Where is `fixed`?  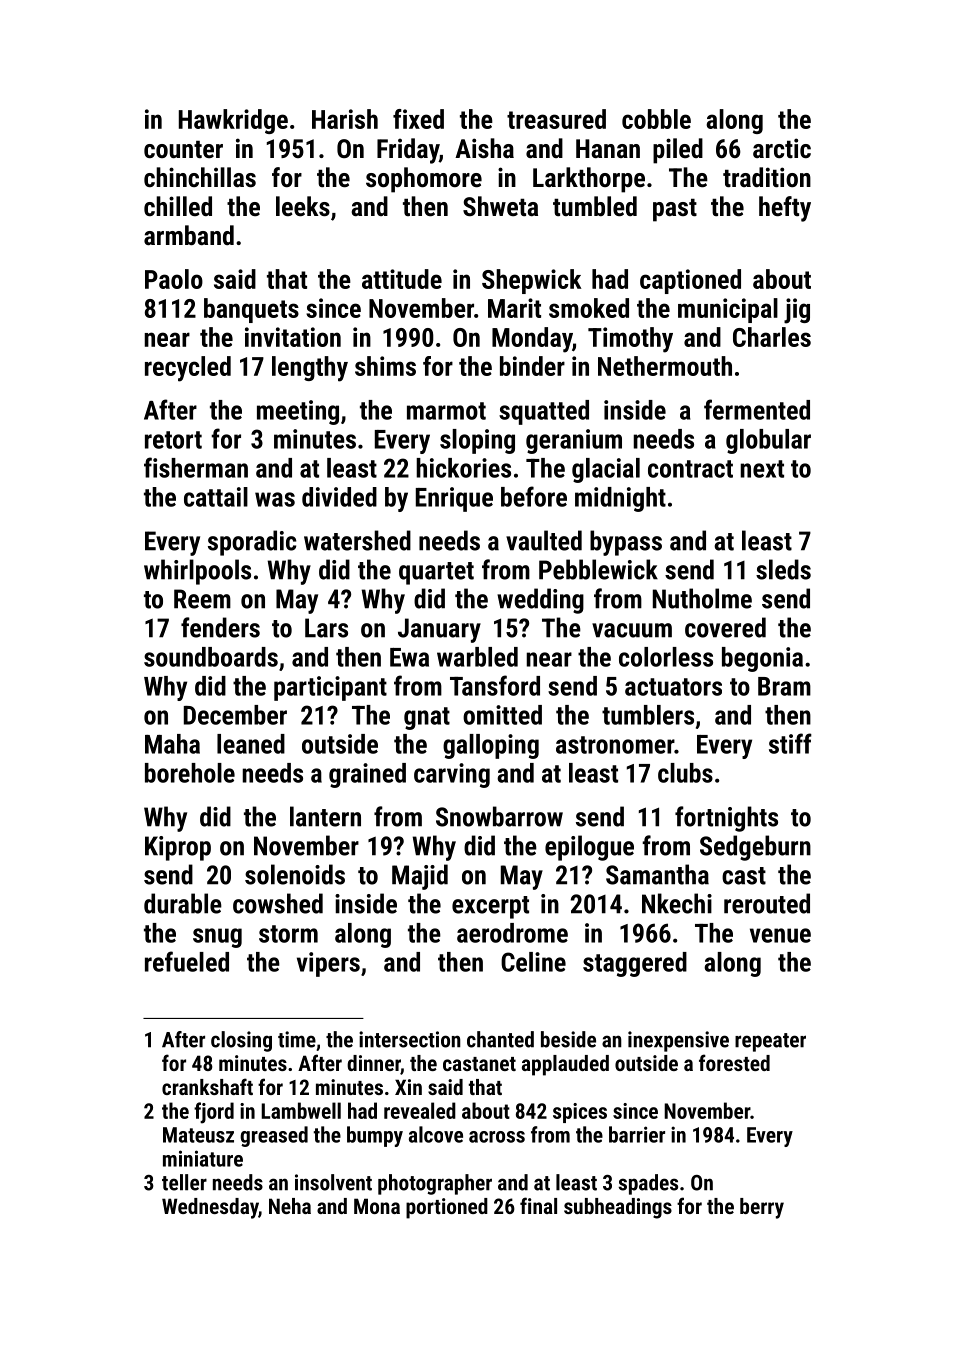
fixed is located at coordinates (418, 119).
